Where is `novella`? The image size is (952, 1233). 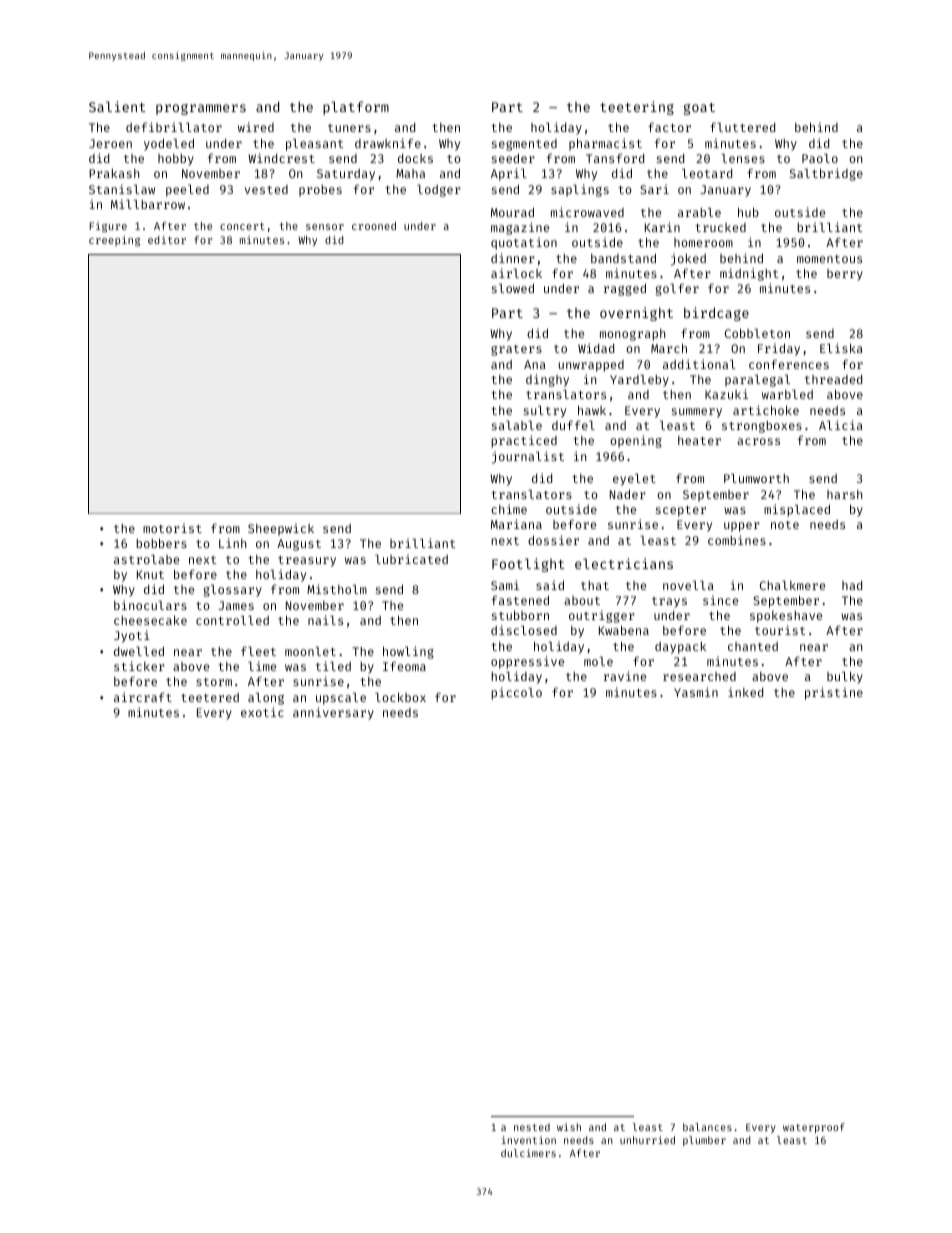
novella is located at coordinates (688, 585).
